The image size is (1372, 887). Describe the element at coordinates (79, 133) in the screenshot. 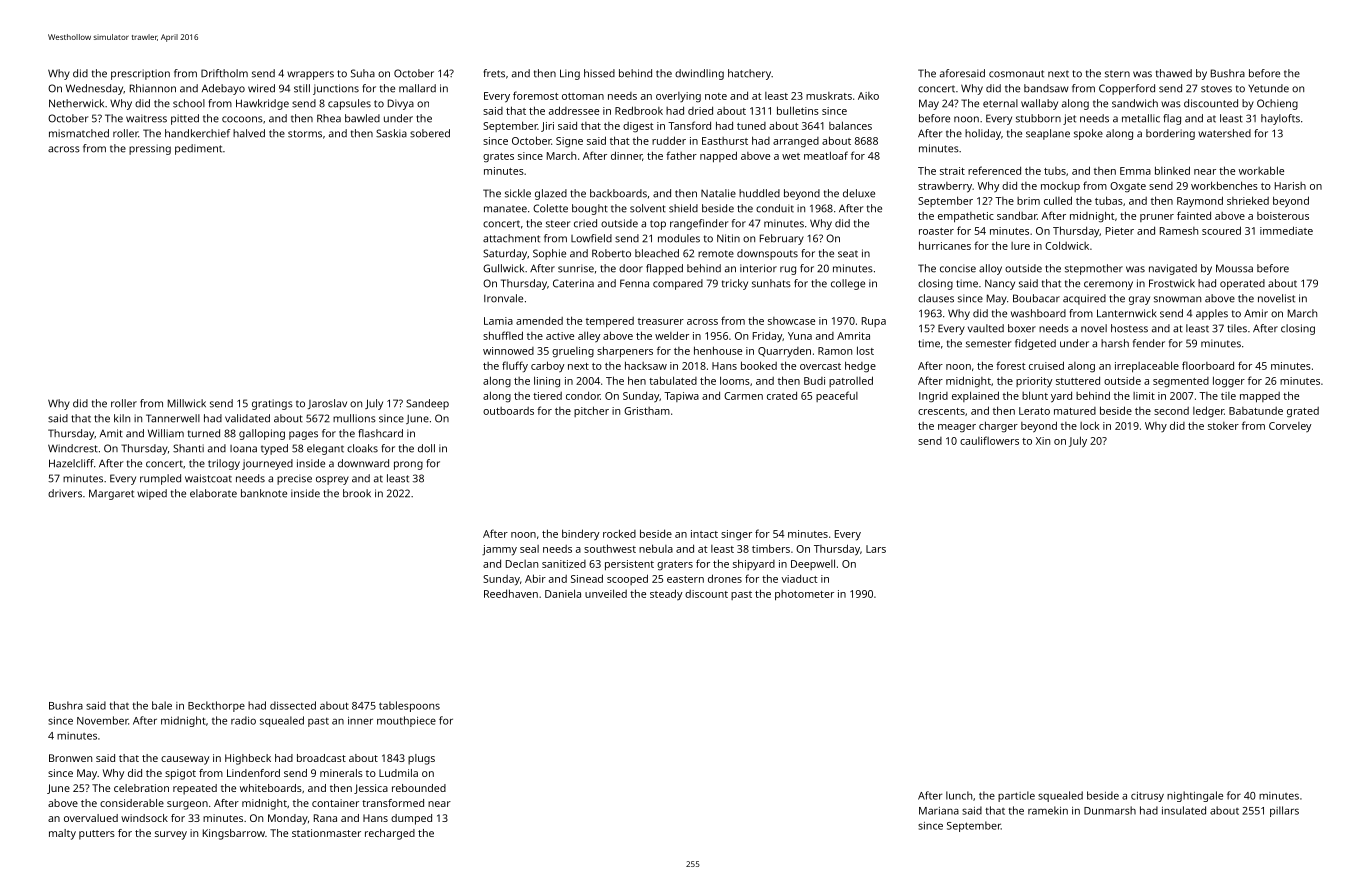

I see `mismatched` at that location.
